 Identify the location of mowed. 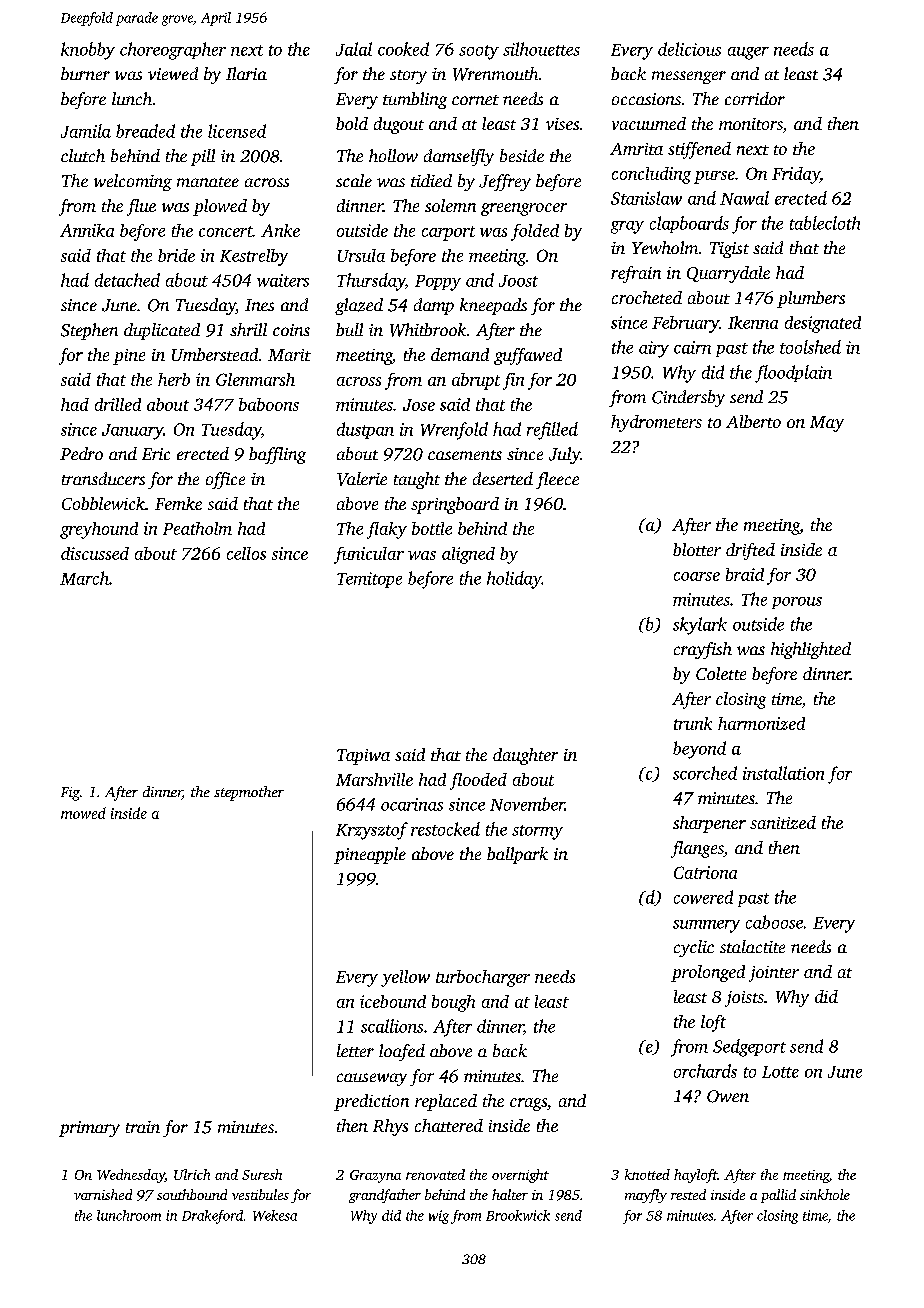
(83, 813).
